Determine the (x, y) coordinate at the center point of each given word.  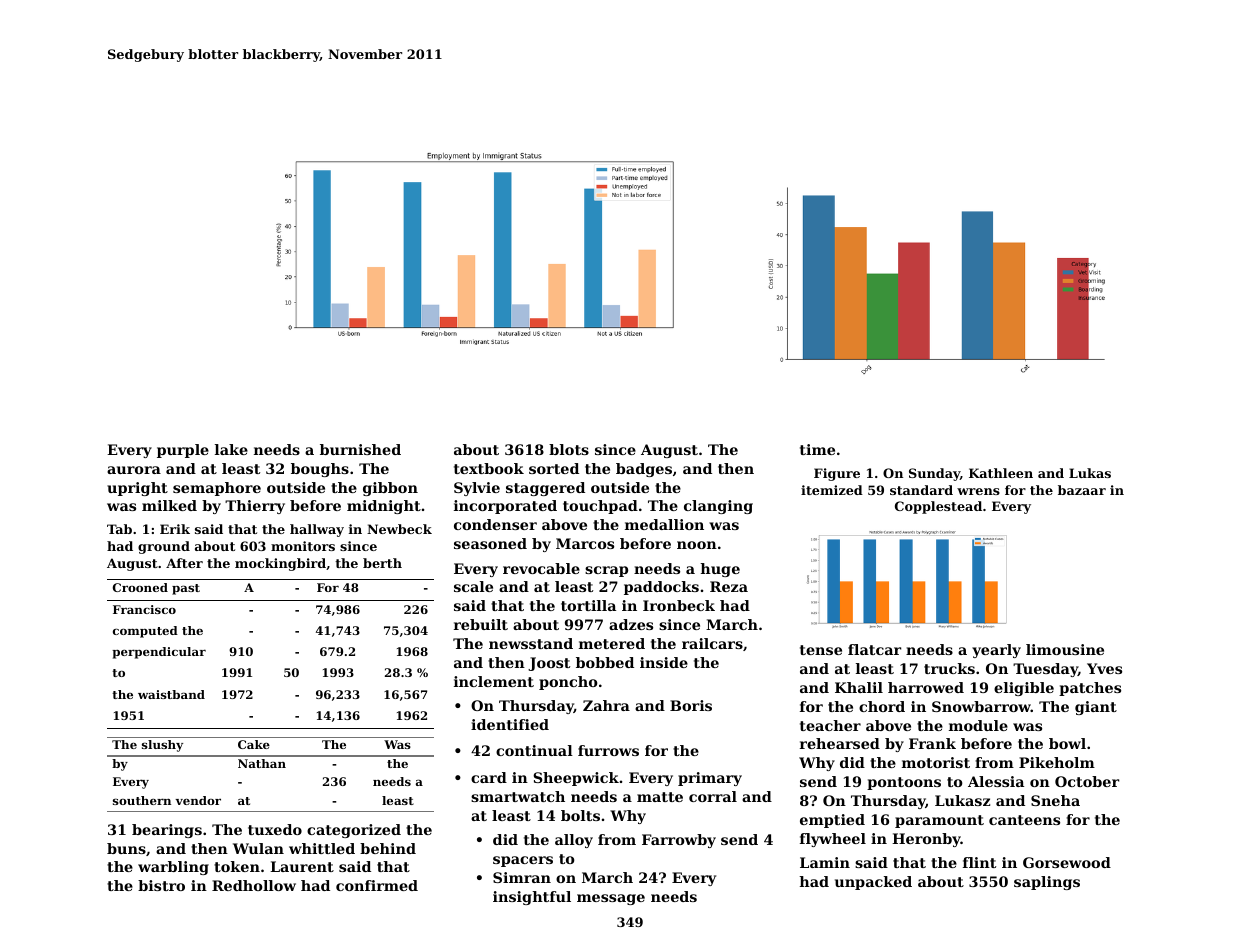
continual (534, 750)
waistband (171, 694)
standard (921, 490)
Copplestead (938, 507)
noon (697, 545)
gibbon (390, 489)
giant (1096, 708)
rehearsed (840, 743)
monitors (303, 546)
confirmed (377, 885)
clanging (718, 507)
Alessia (996, 781)
